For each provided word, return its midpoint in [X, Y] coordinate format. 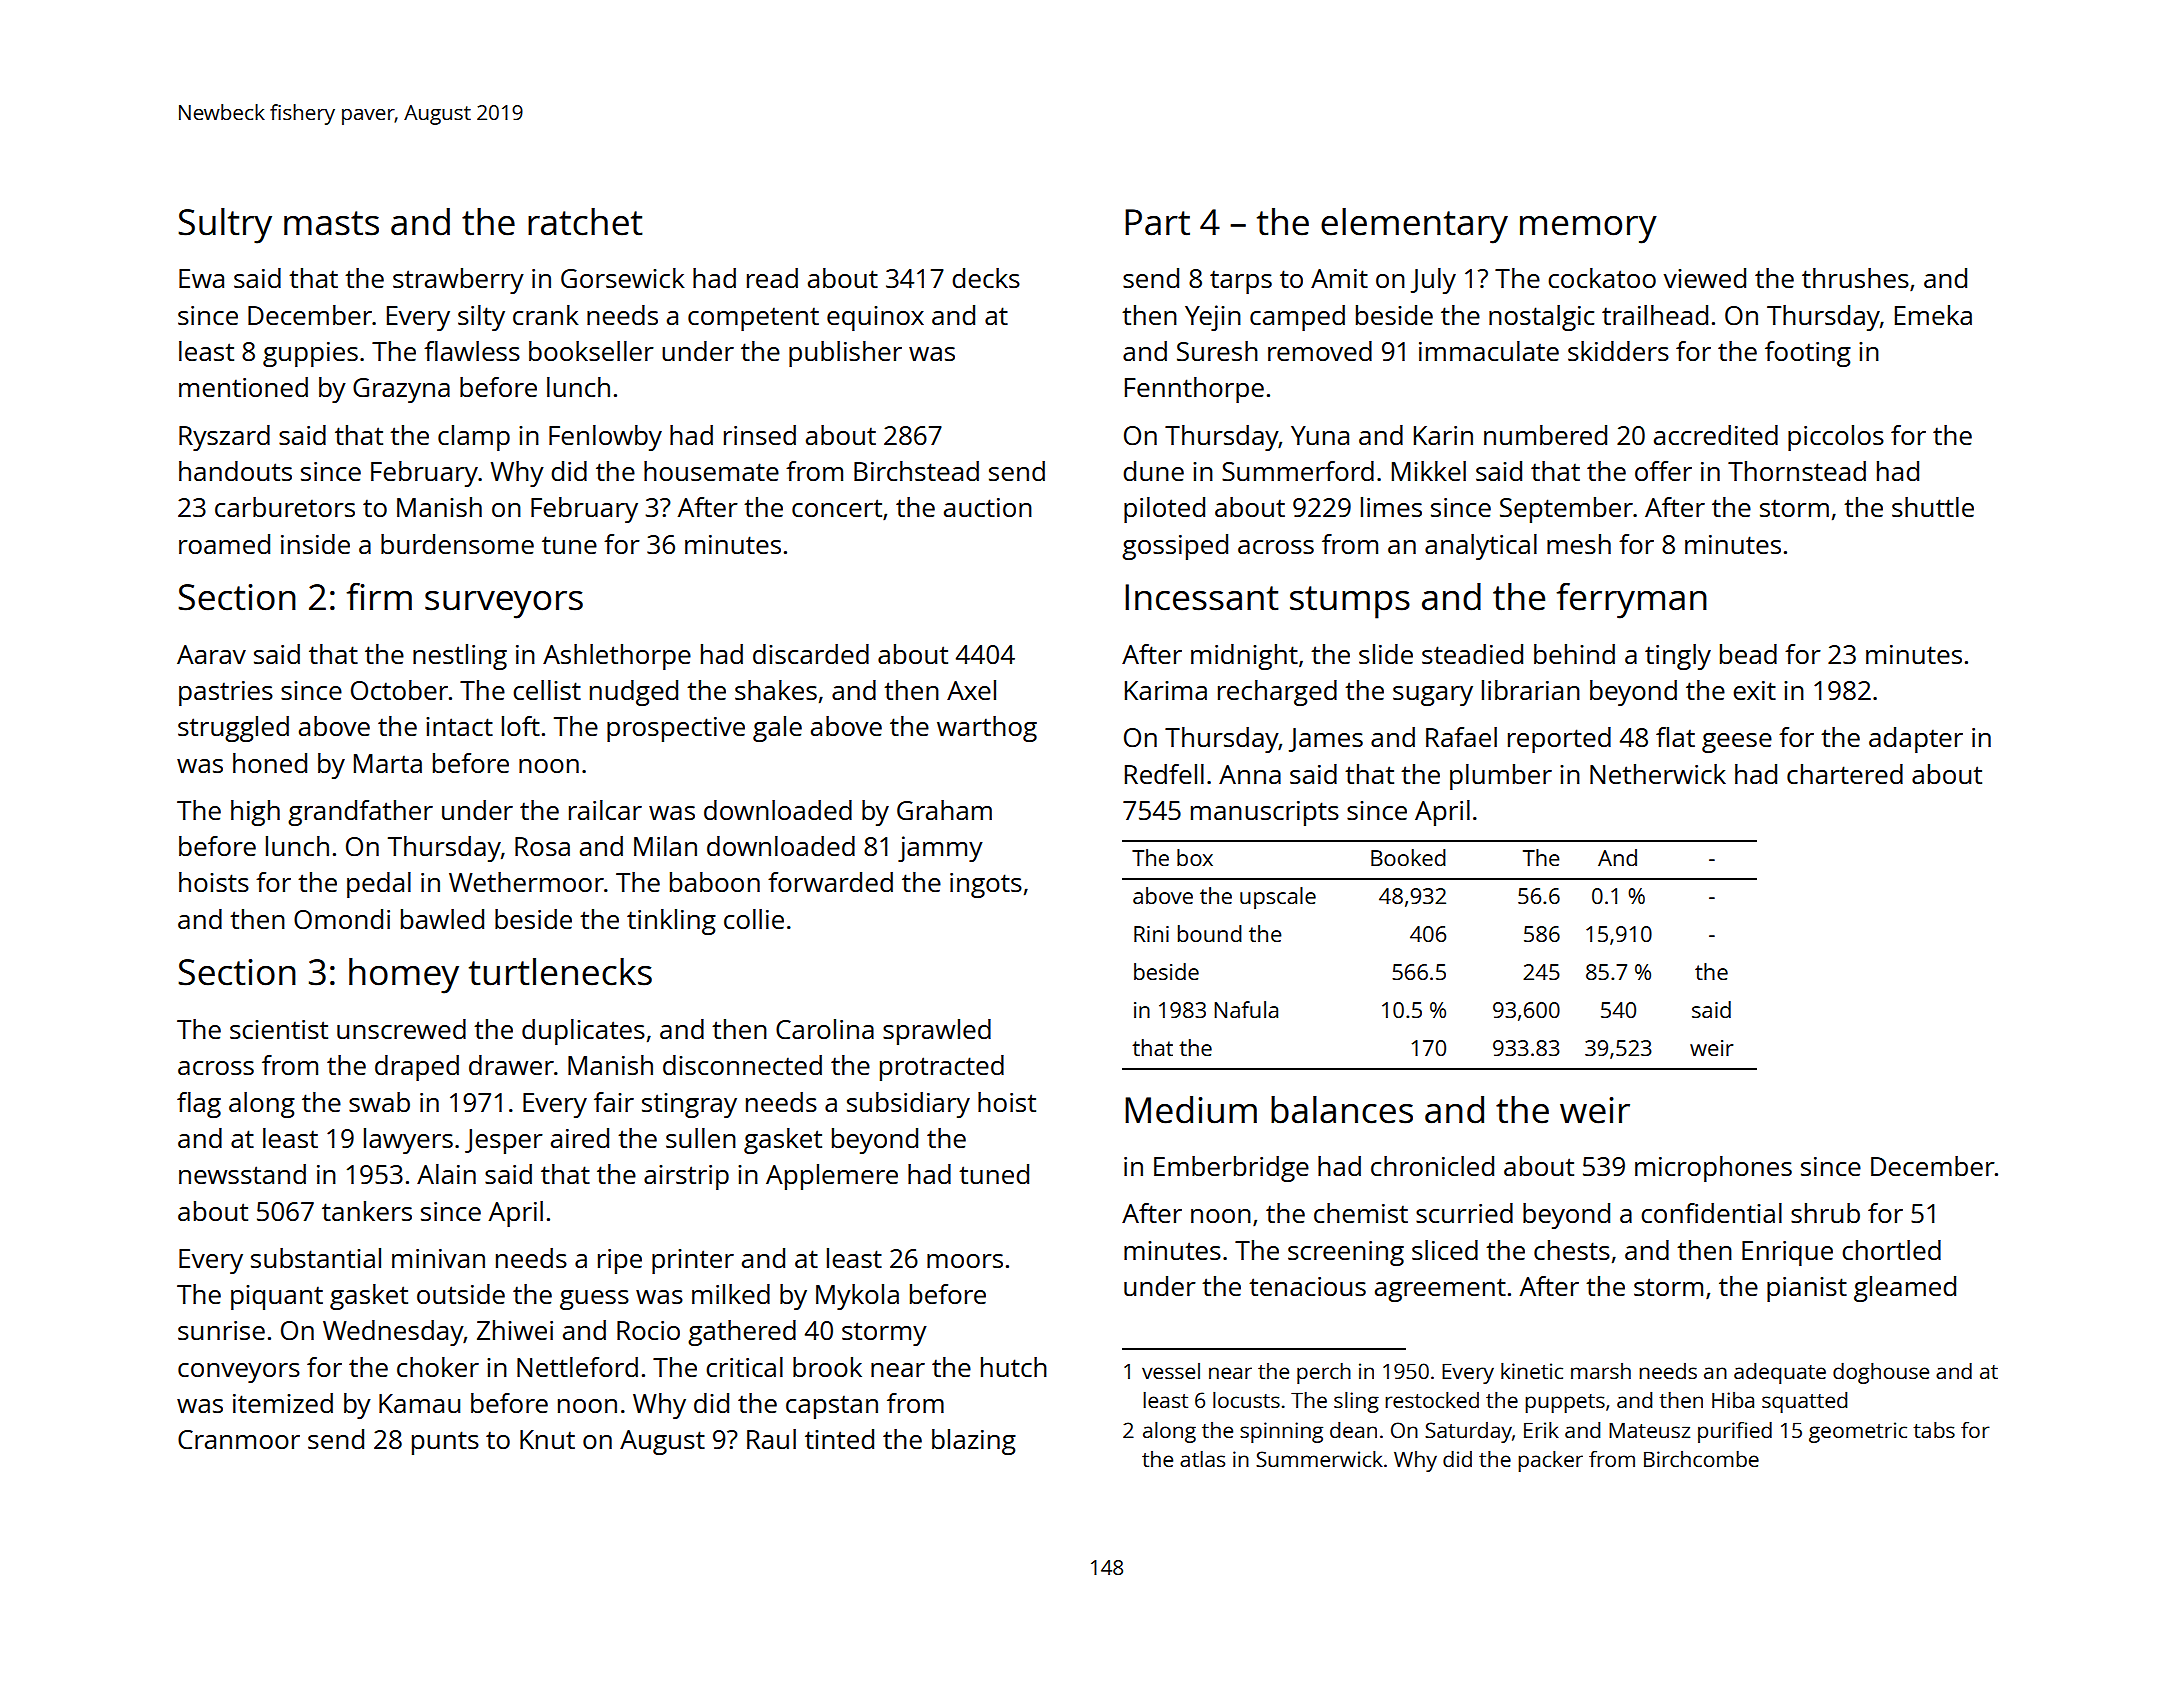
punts [445, 1443]
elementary [1414, 226]
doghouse [1881, 1373]
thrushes [1855, 278]
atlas [1202, 1459]
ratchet [585, 222]
